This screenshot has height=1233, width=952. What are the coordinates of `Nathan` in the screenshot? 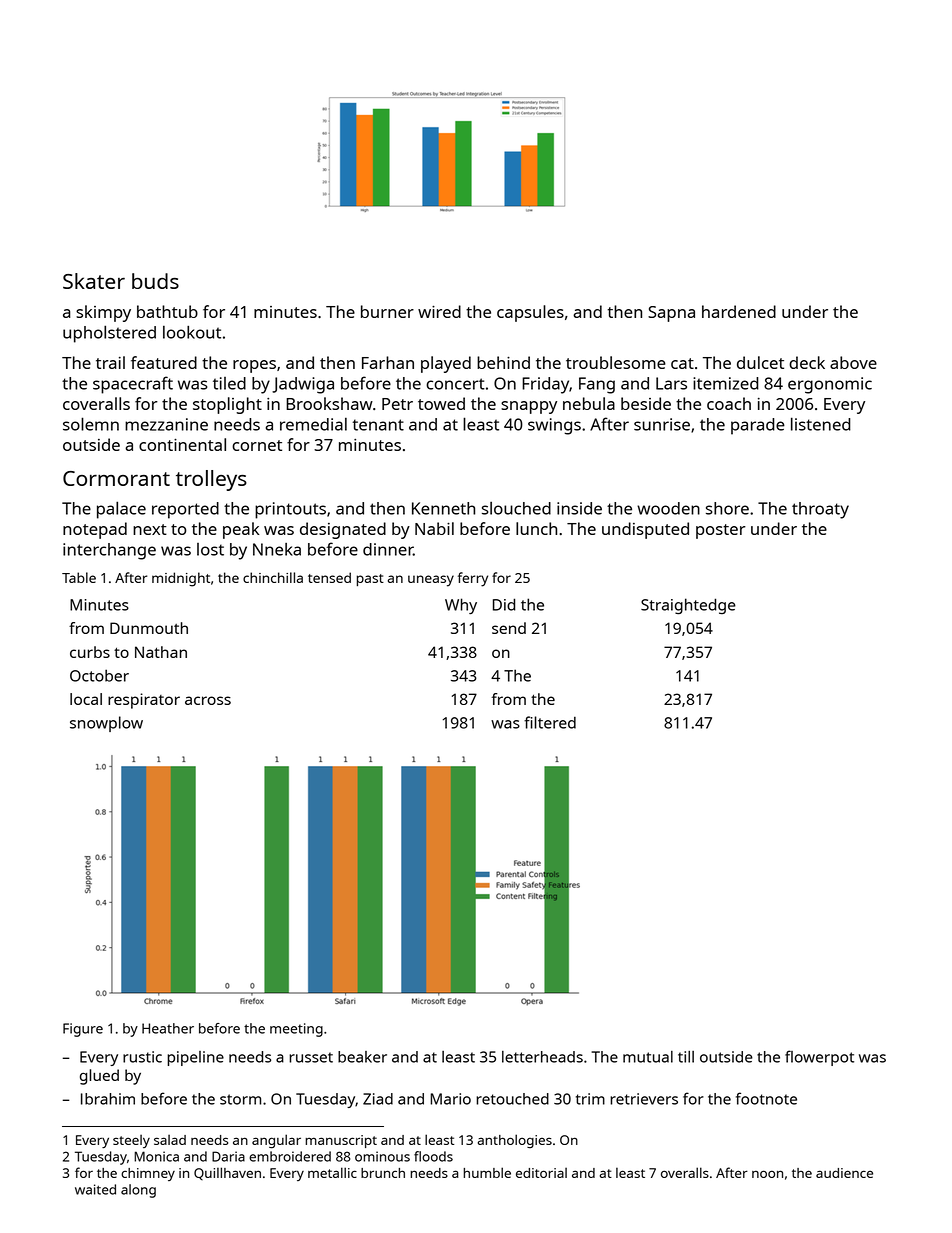 It's located at (161, 652).
